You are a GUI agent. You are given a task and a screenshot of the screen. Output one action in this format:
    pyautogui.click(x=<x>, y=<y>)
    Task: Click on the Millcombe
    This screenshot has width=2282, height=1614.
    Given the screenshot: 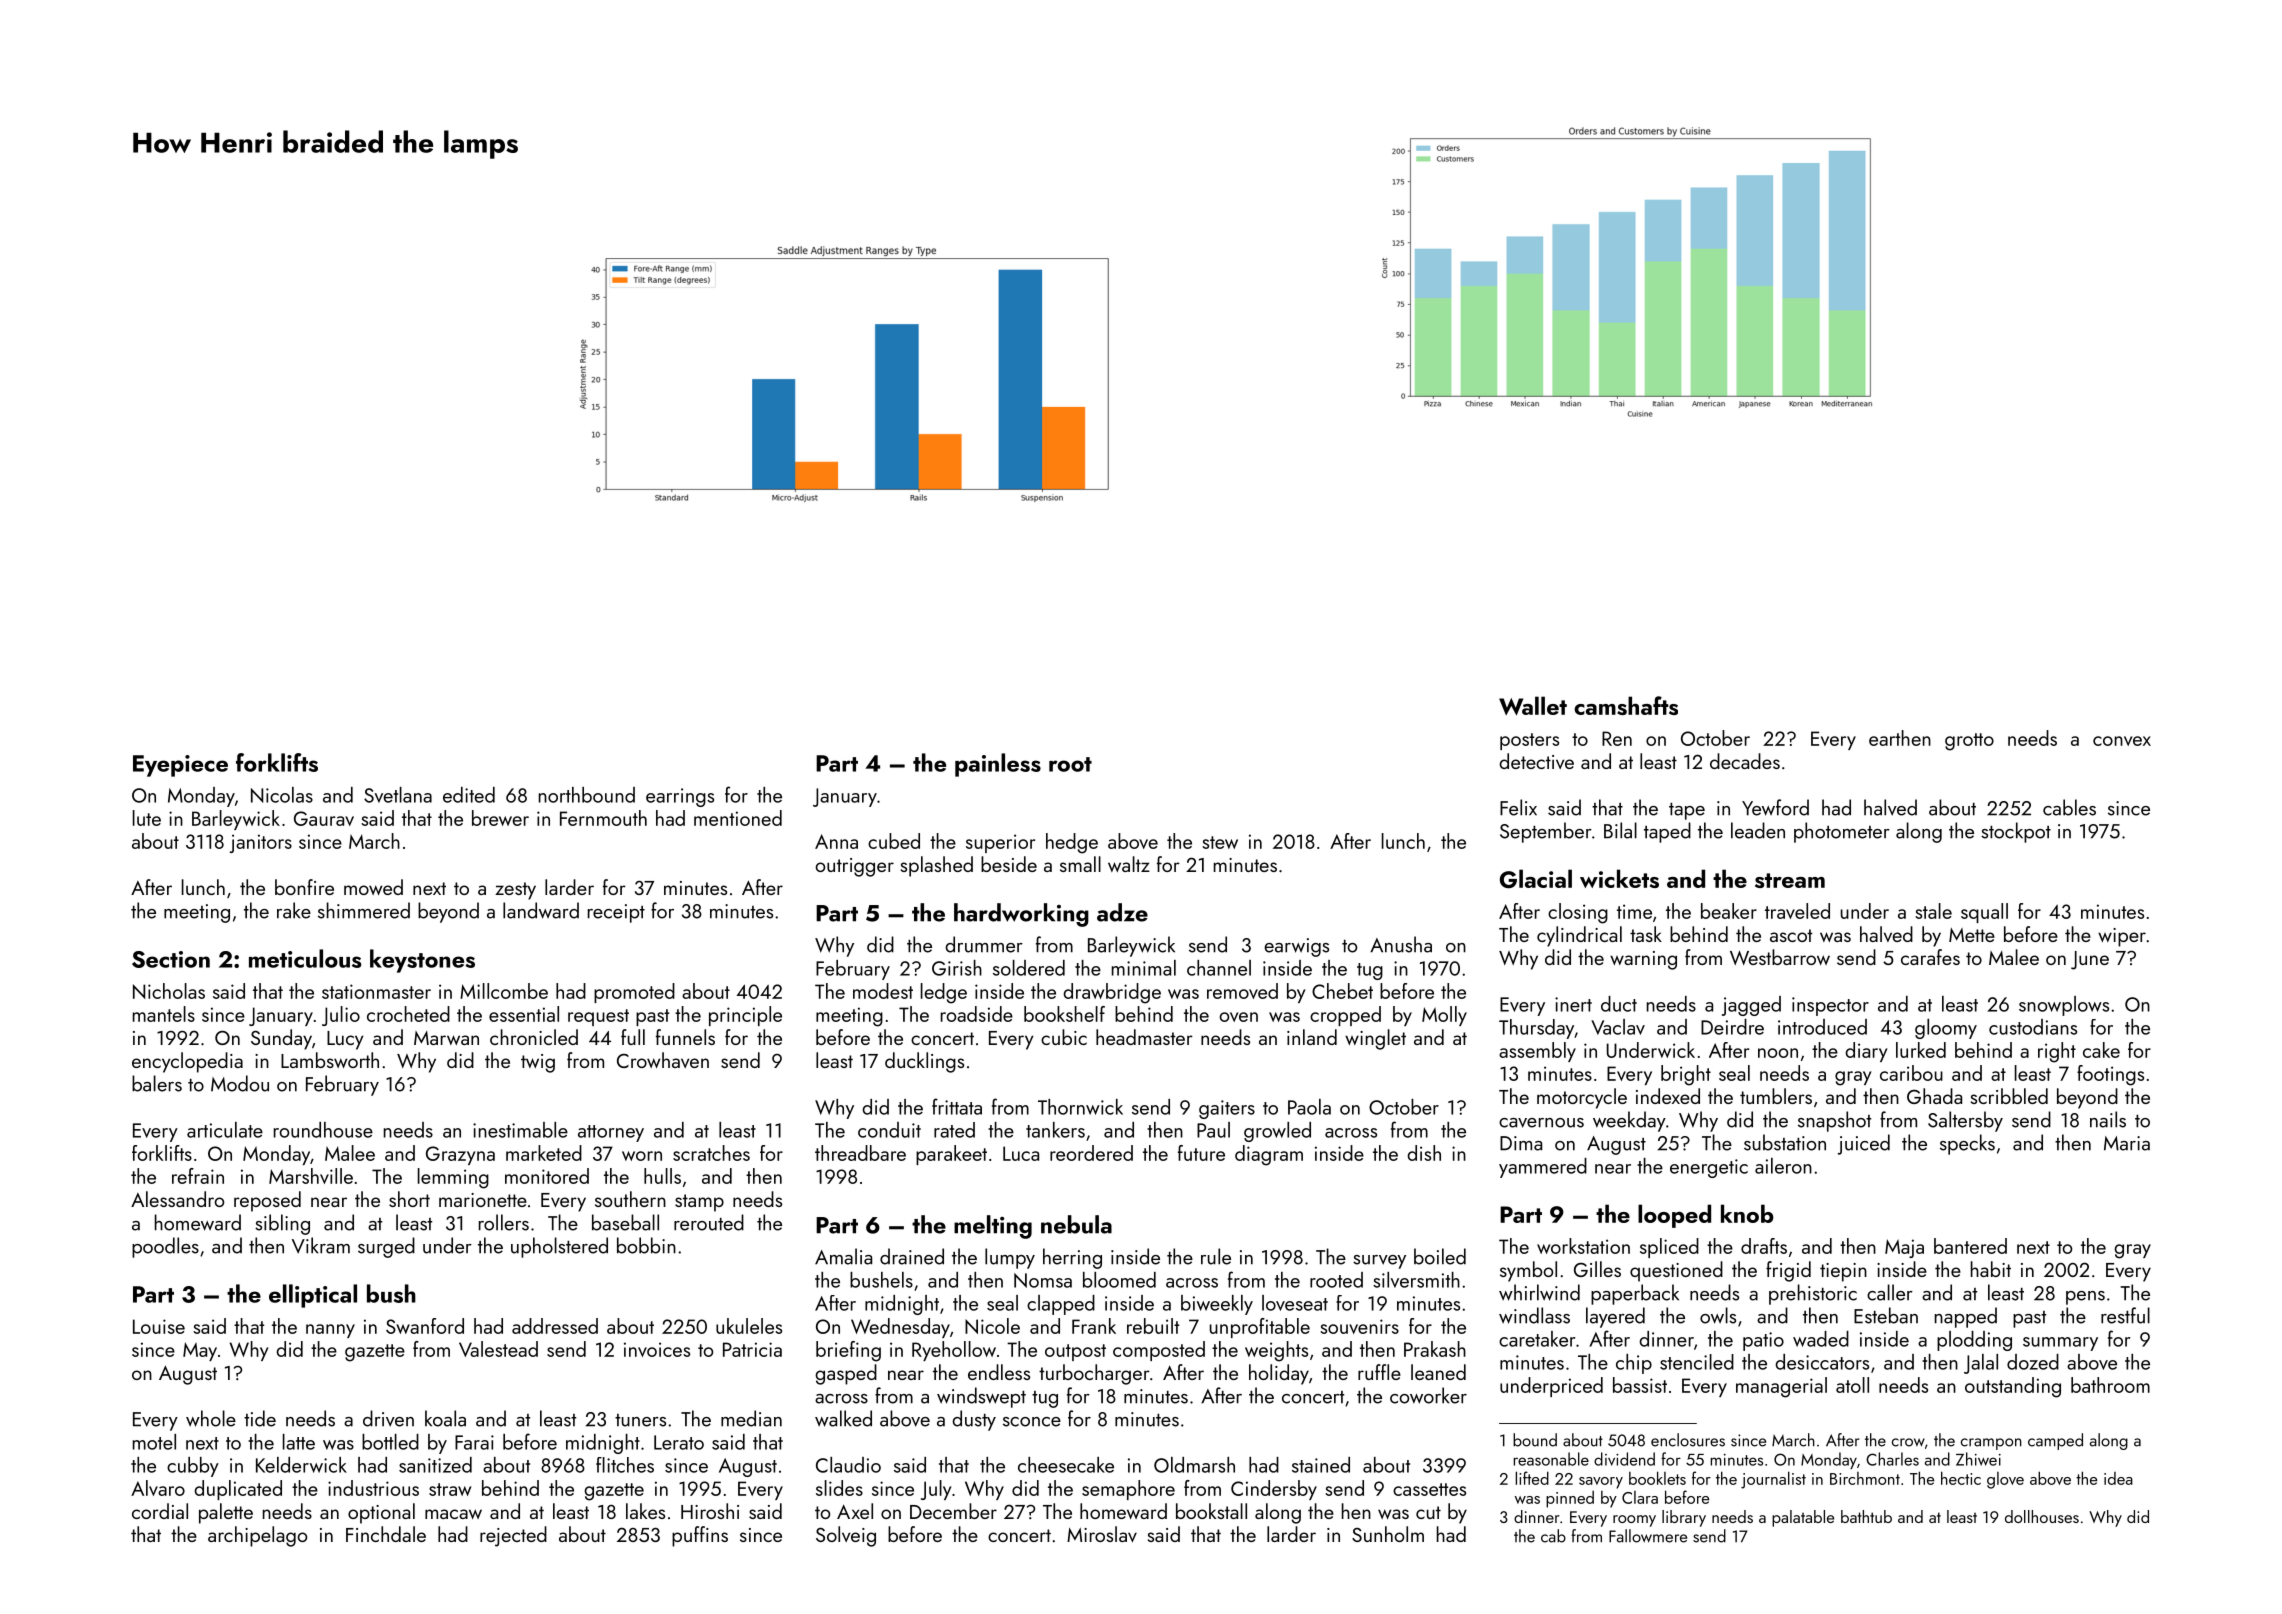 What is the action you would take?
    pyautogui.click(x=504, y=991)
